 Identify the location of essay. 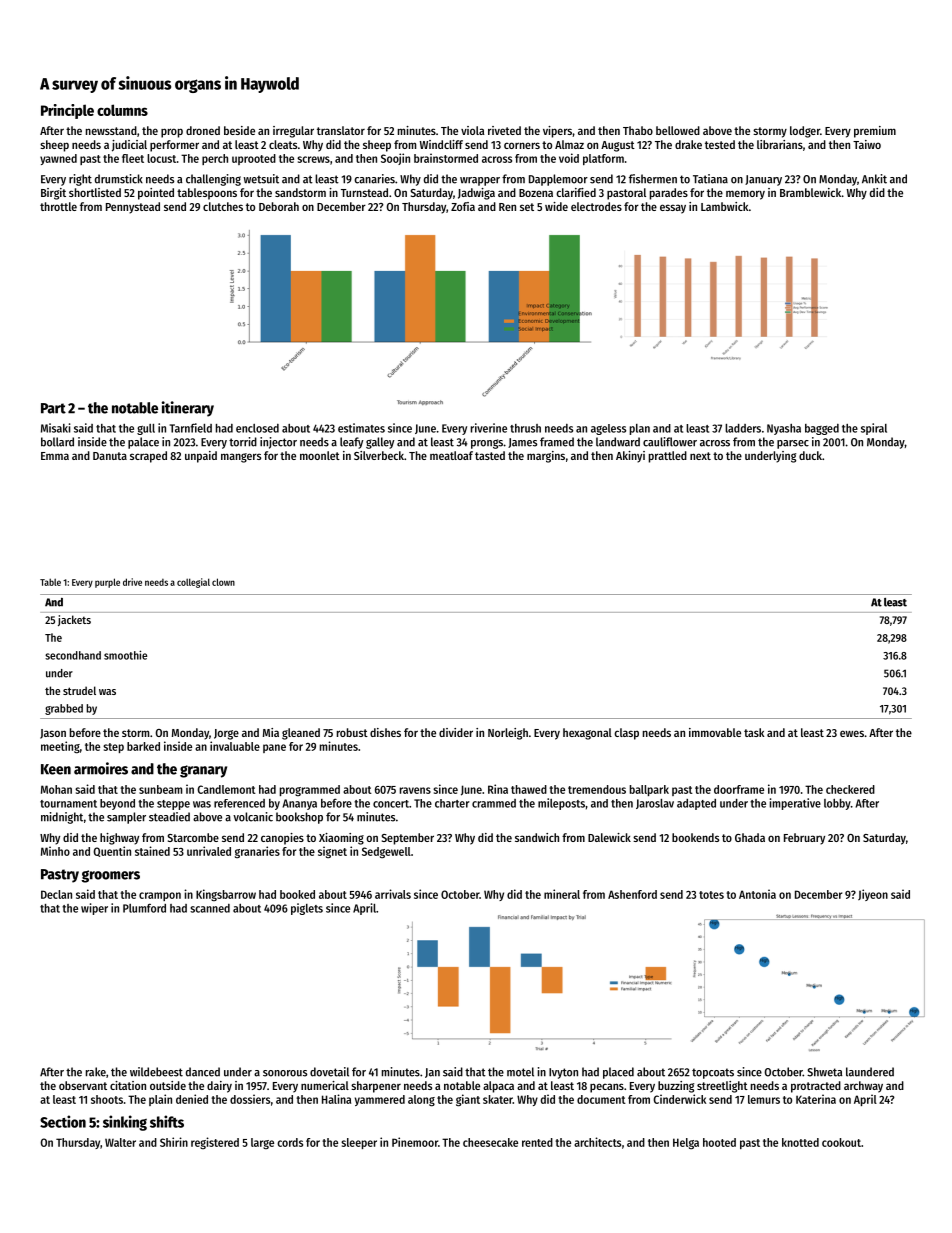
(673, 209).
